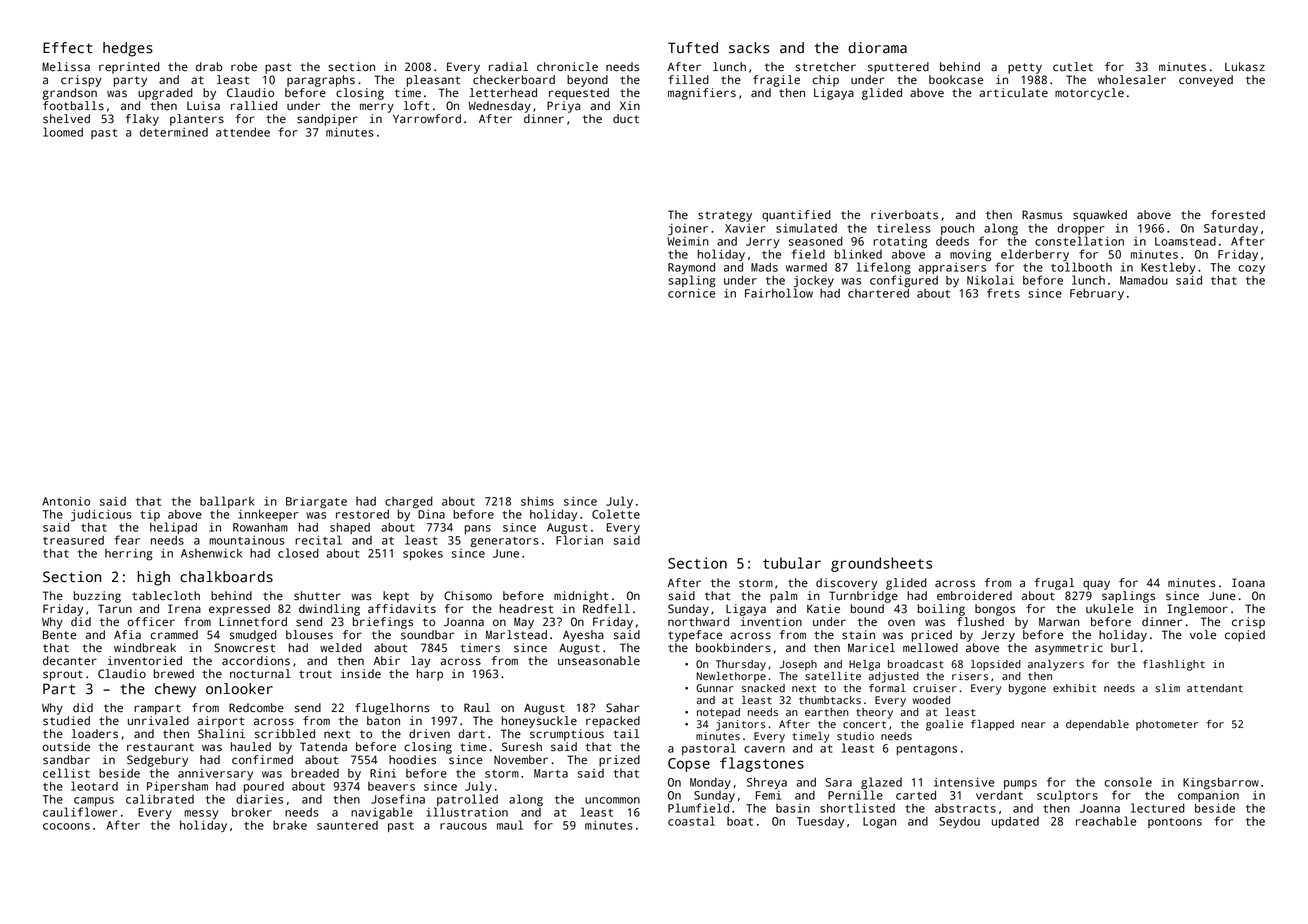 Image resolution: width=1308 pixels, height=924 pixels. I want to click on messy, so click(201, 815).
